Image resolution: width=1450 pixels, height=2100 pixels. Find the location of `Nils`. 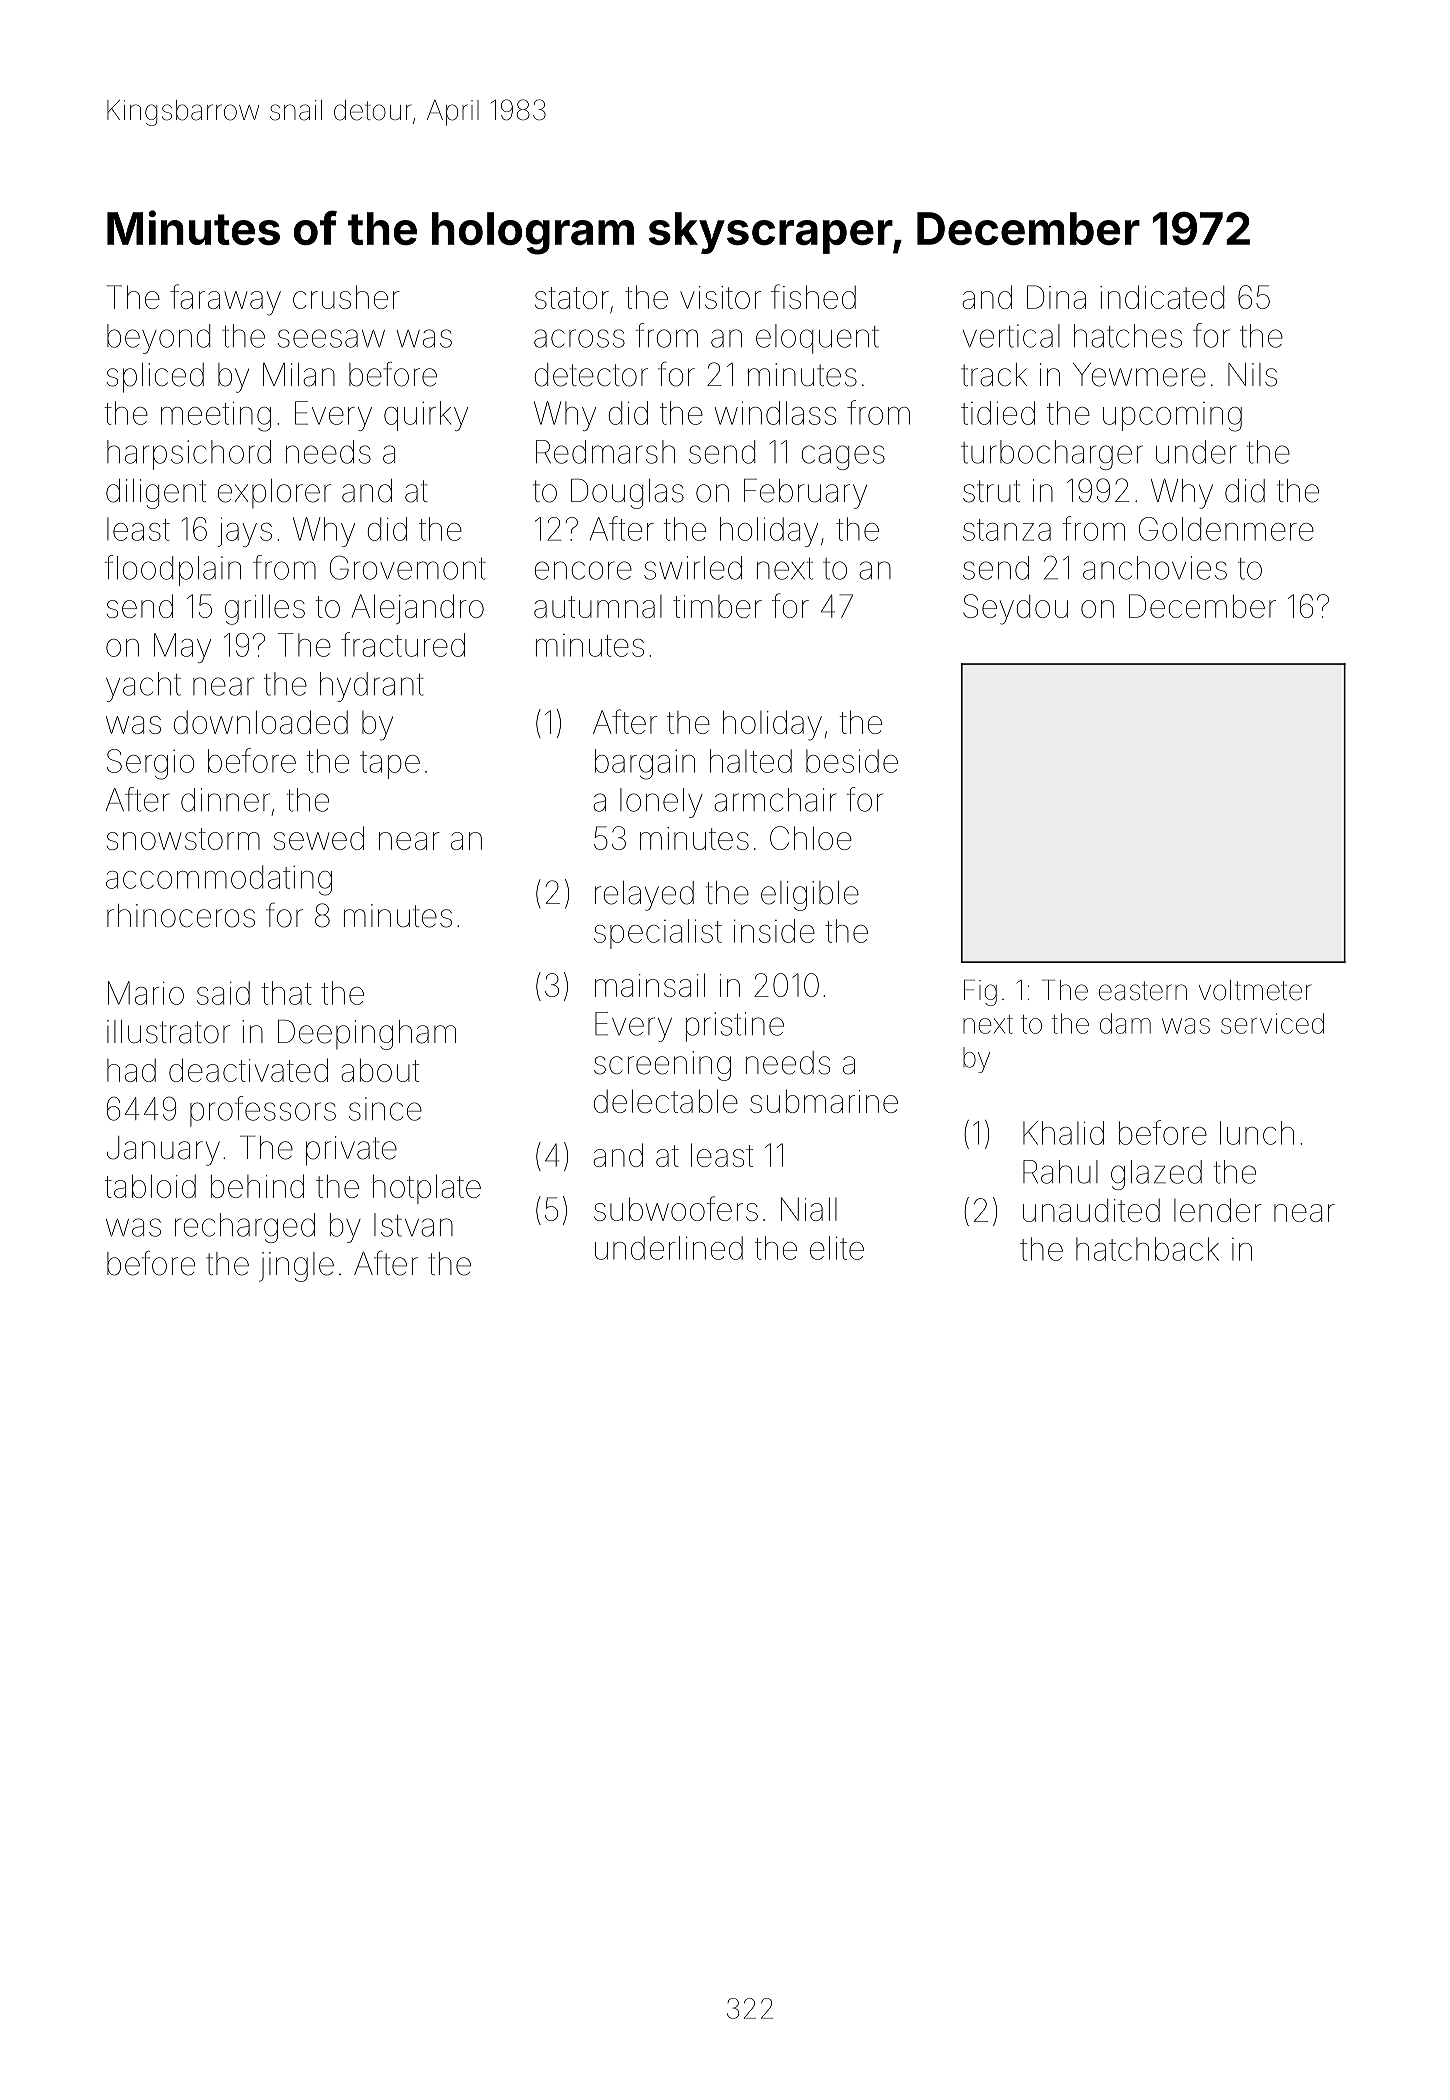

Nils is located at coordinates (1252, 375).
